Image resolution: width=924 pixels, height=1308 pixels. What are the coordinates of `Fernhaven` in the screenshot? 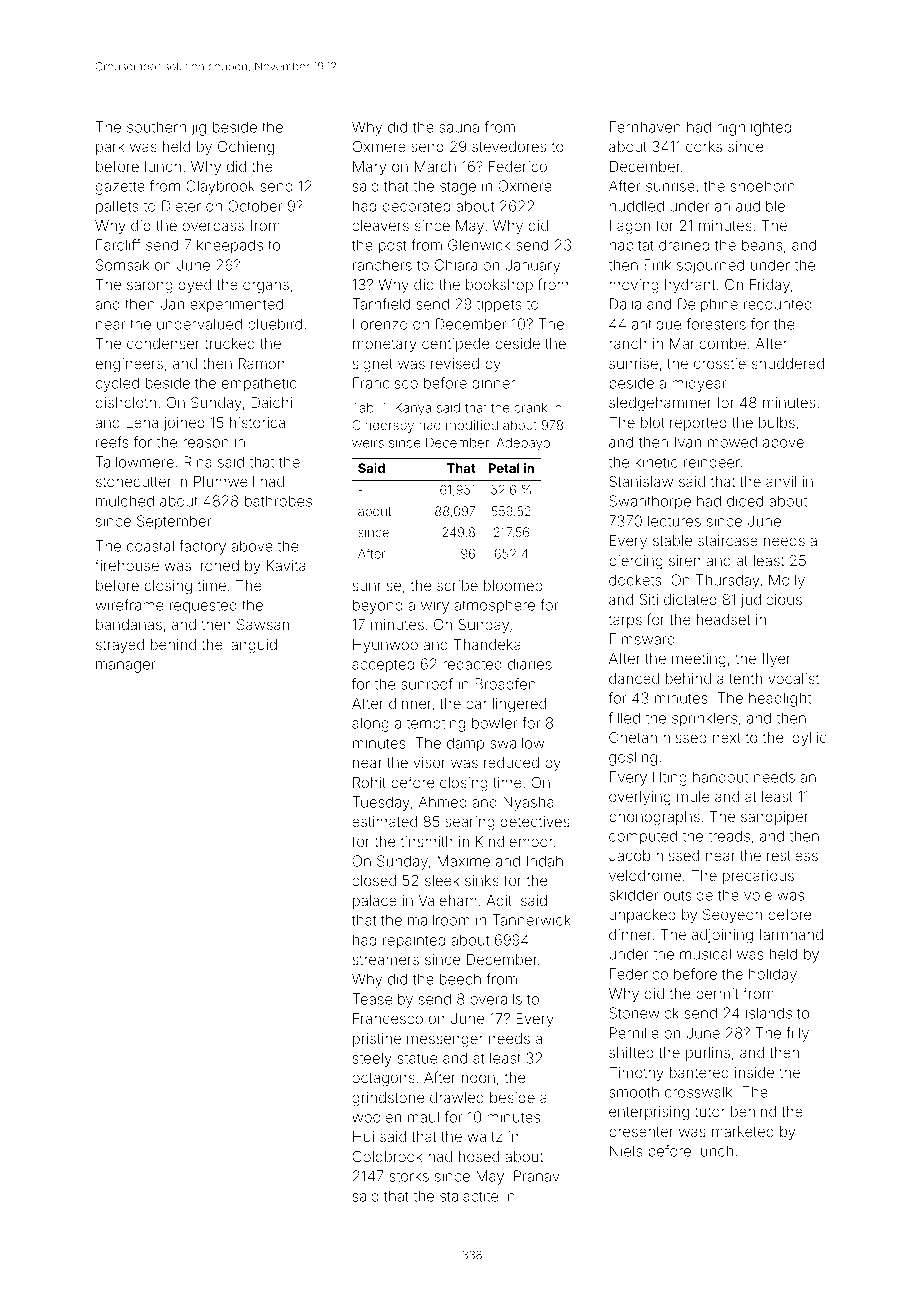 It's located at (645, 127).
